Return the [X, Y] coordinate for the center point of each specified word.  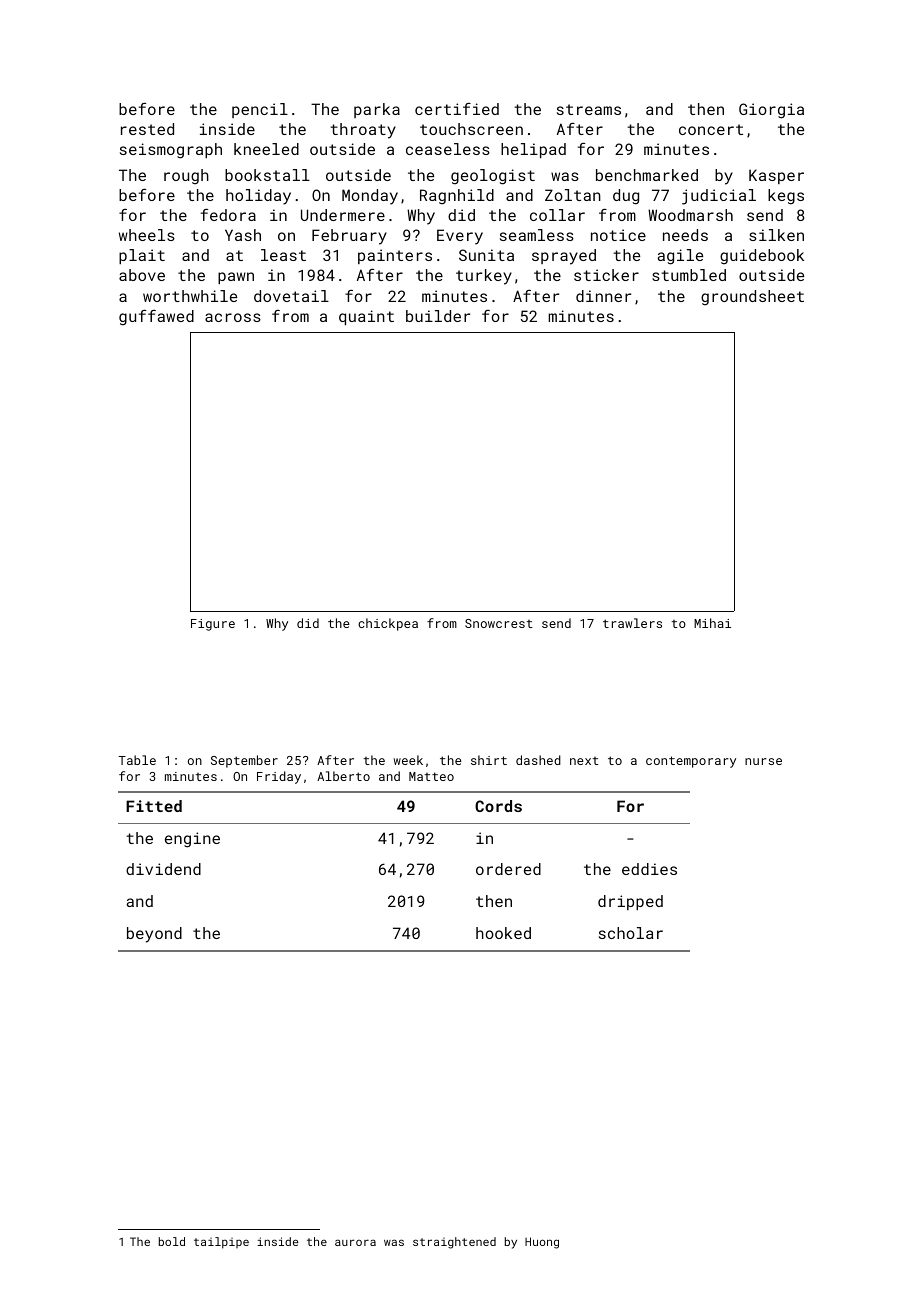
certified [457, 109]
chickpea [388, 624]
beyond [154, 935]
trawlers [632, 623]
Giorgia [771, 111]
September [244, 761]
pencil [260, 110]
